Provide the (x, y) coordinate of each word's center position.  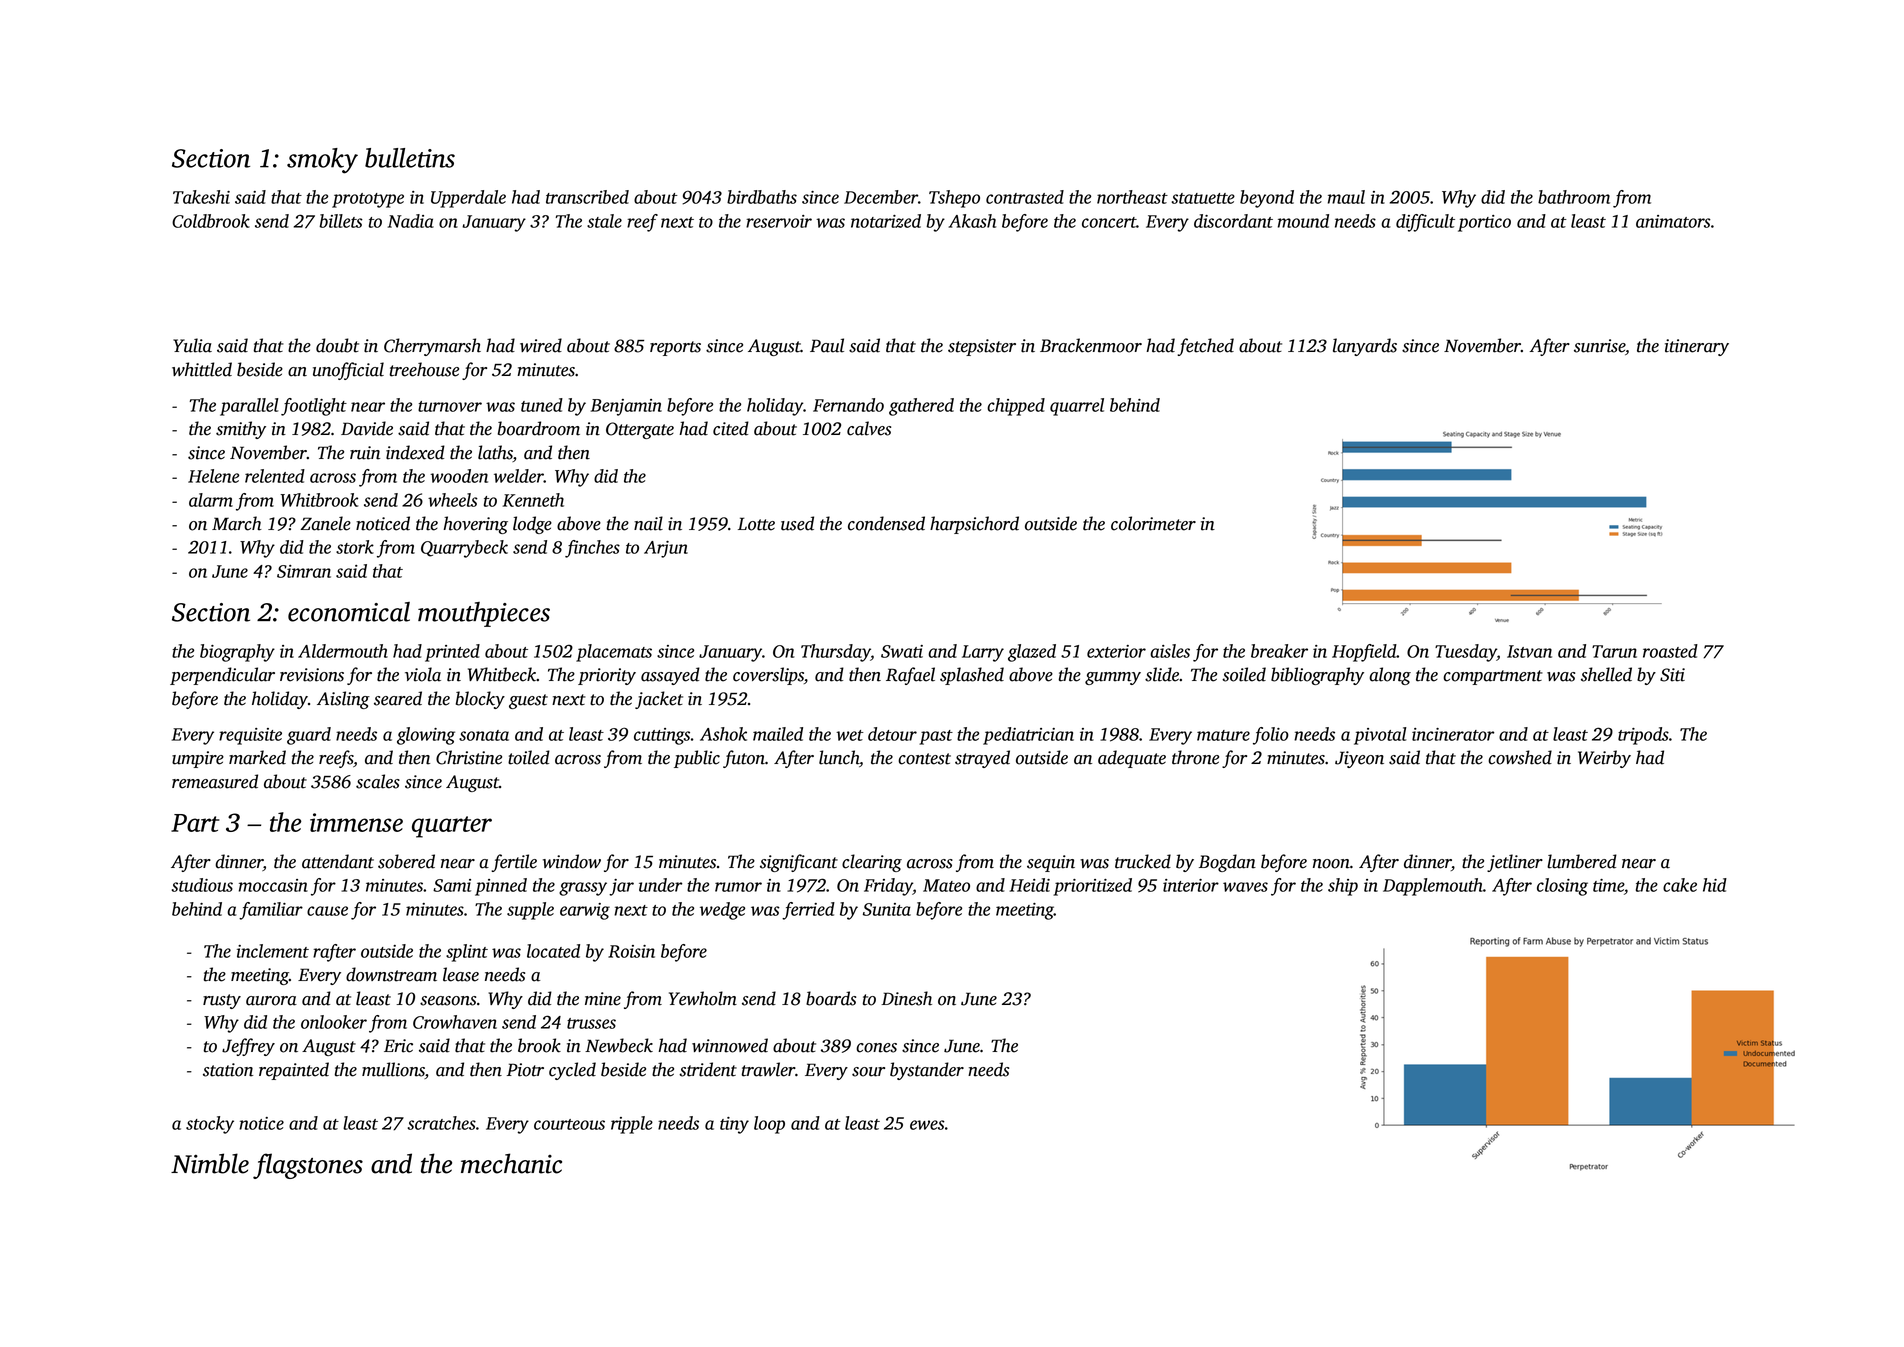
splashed (972, 676)
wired (541, 345)
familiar (271, 911)
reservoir (779, 221)
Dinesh (906, 998)
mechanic (511, 1163)
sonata (484, 735)
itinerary (1697, 347)
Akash (972, 221)
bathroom (1574, 197)
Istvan (1529, 651)
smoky (322, 161)
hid (1715, 885)
